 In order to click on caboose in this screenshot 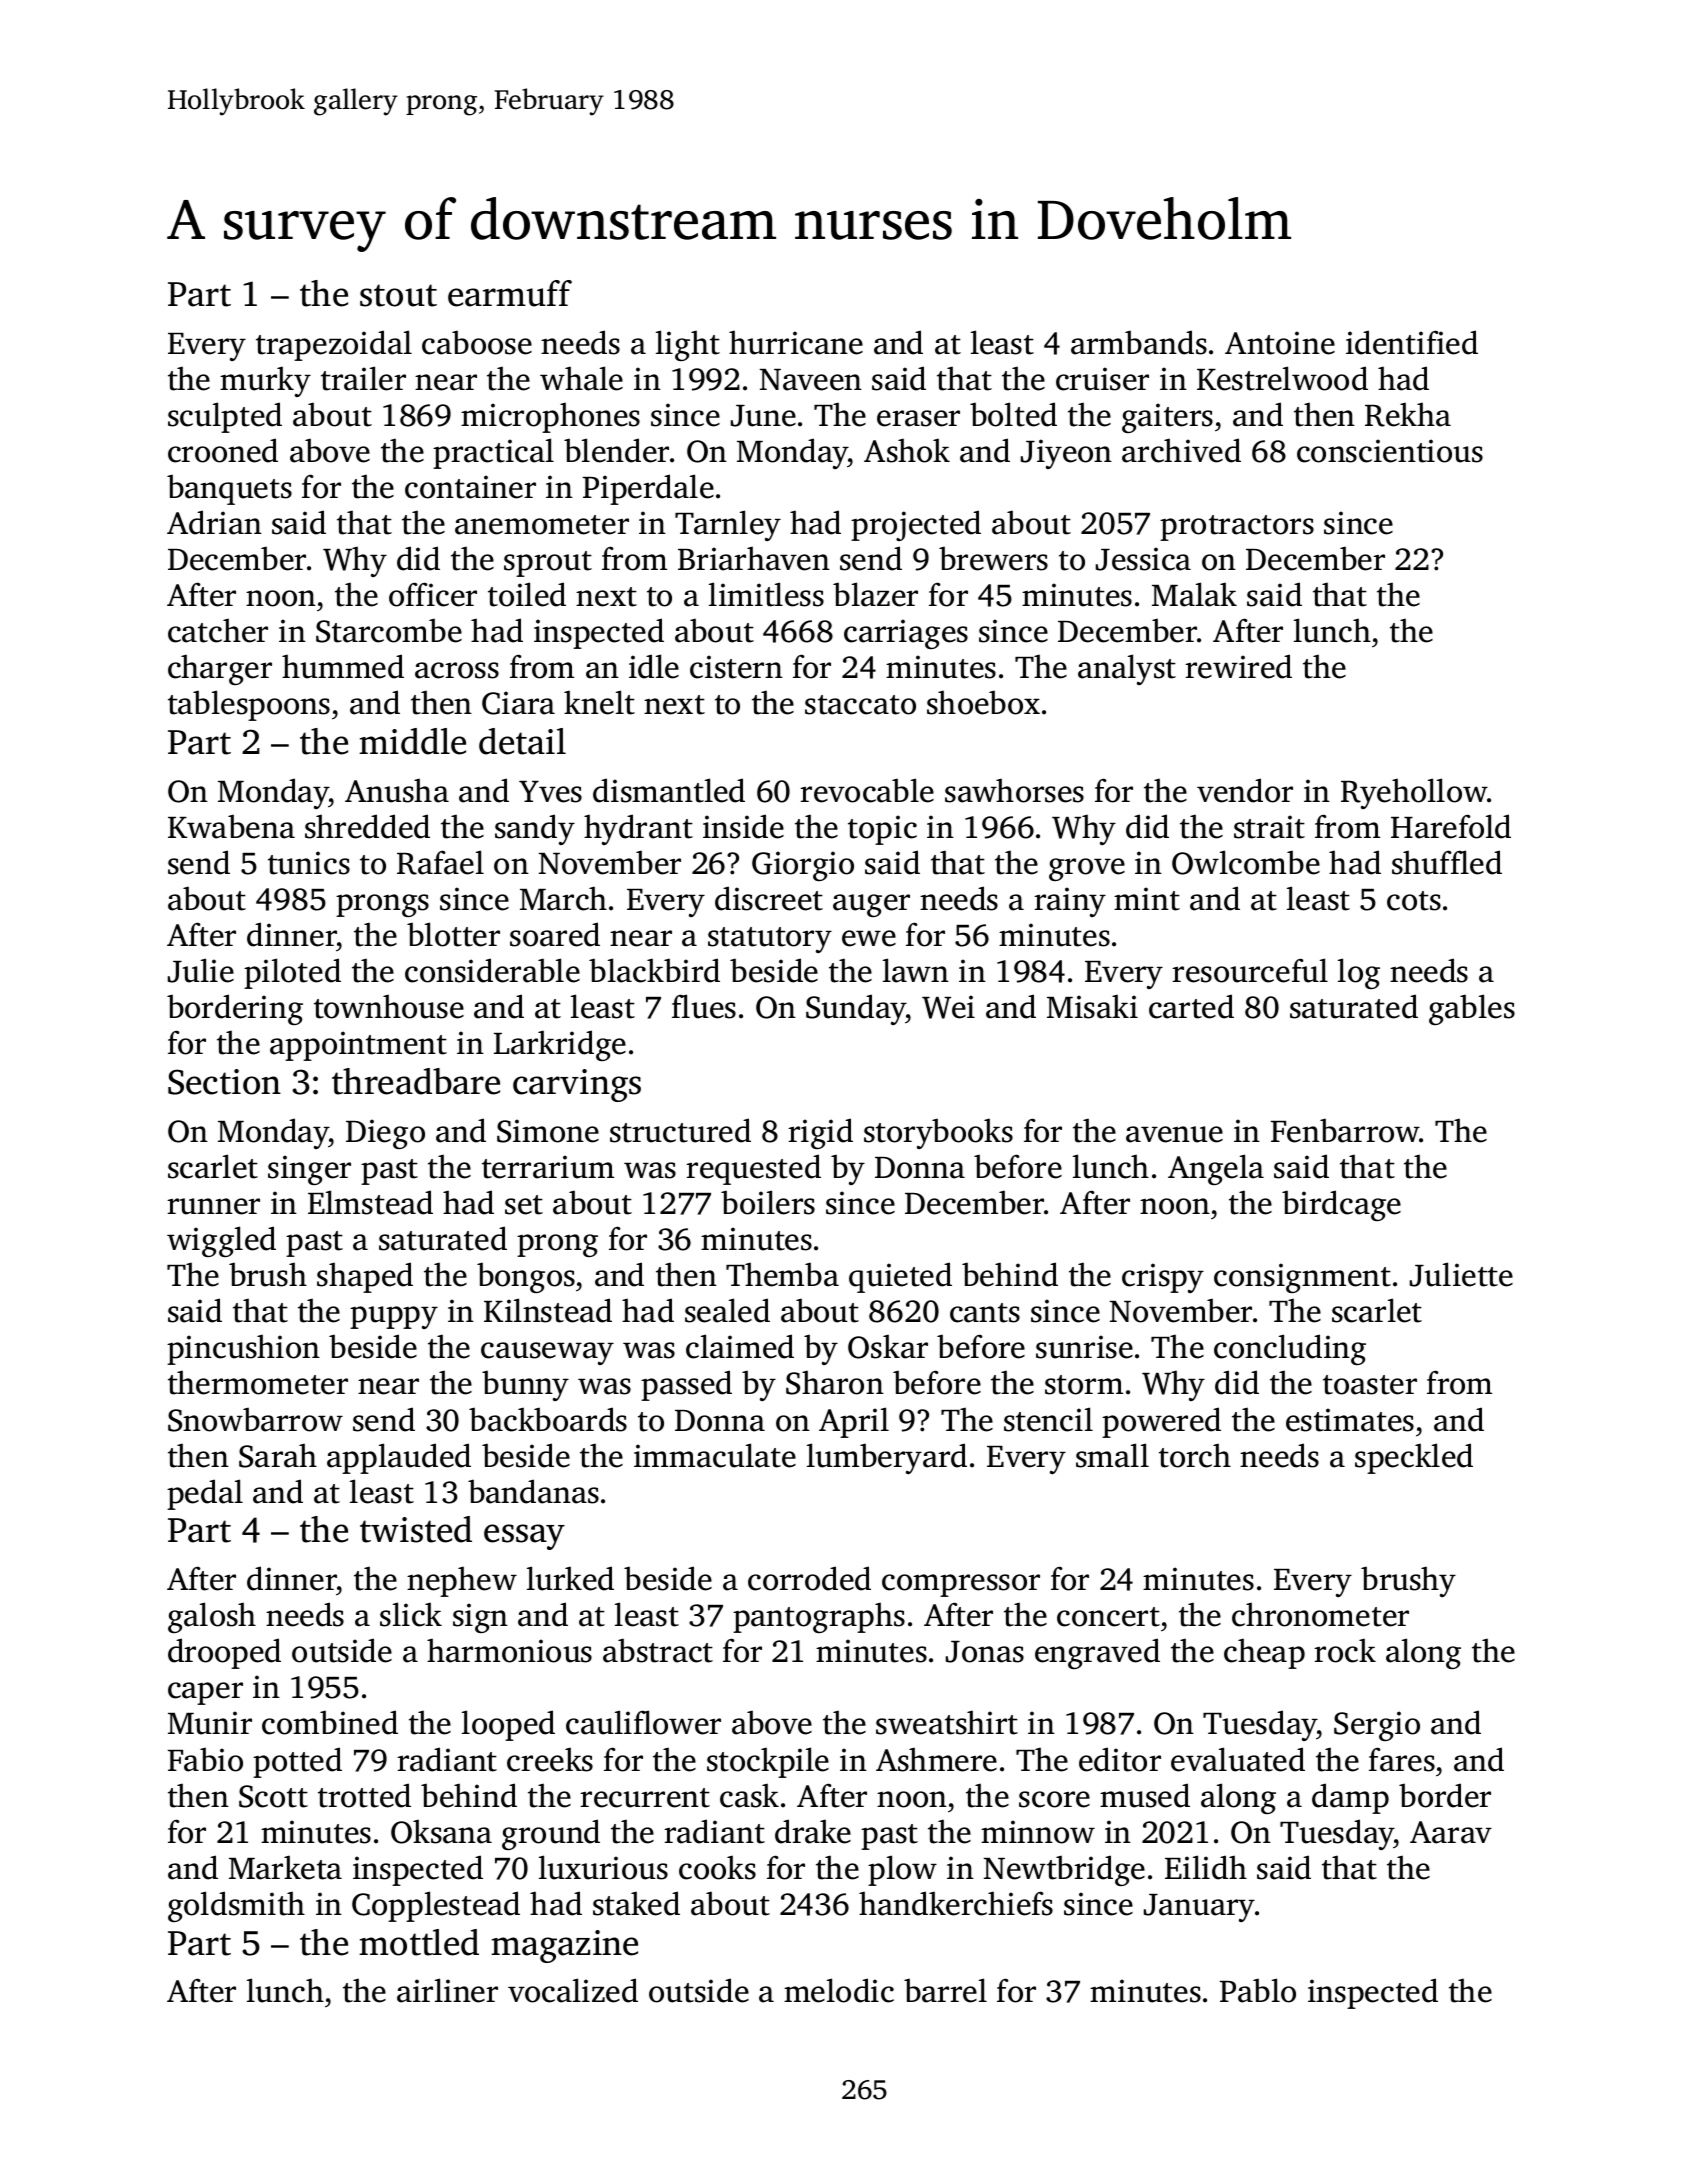, I will do `click(477, 342)`.
